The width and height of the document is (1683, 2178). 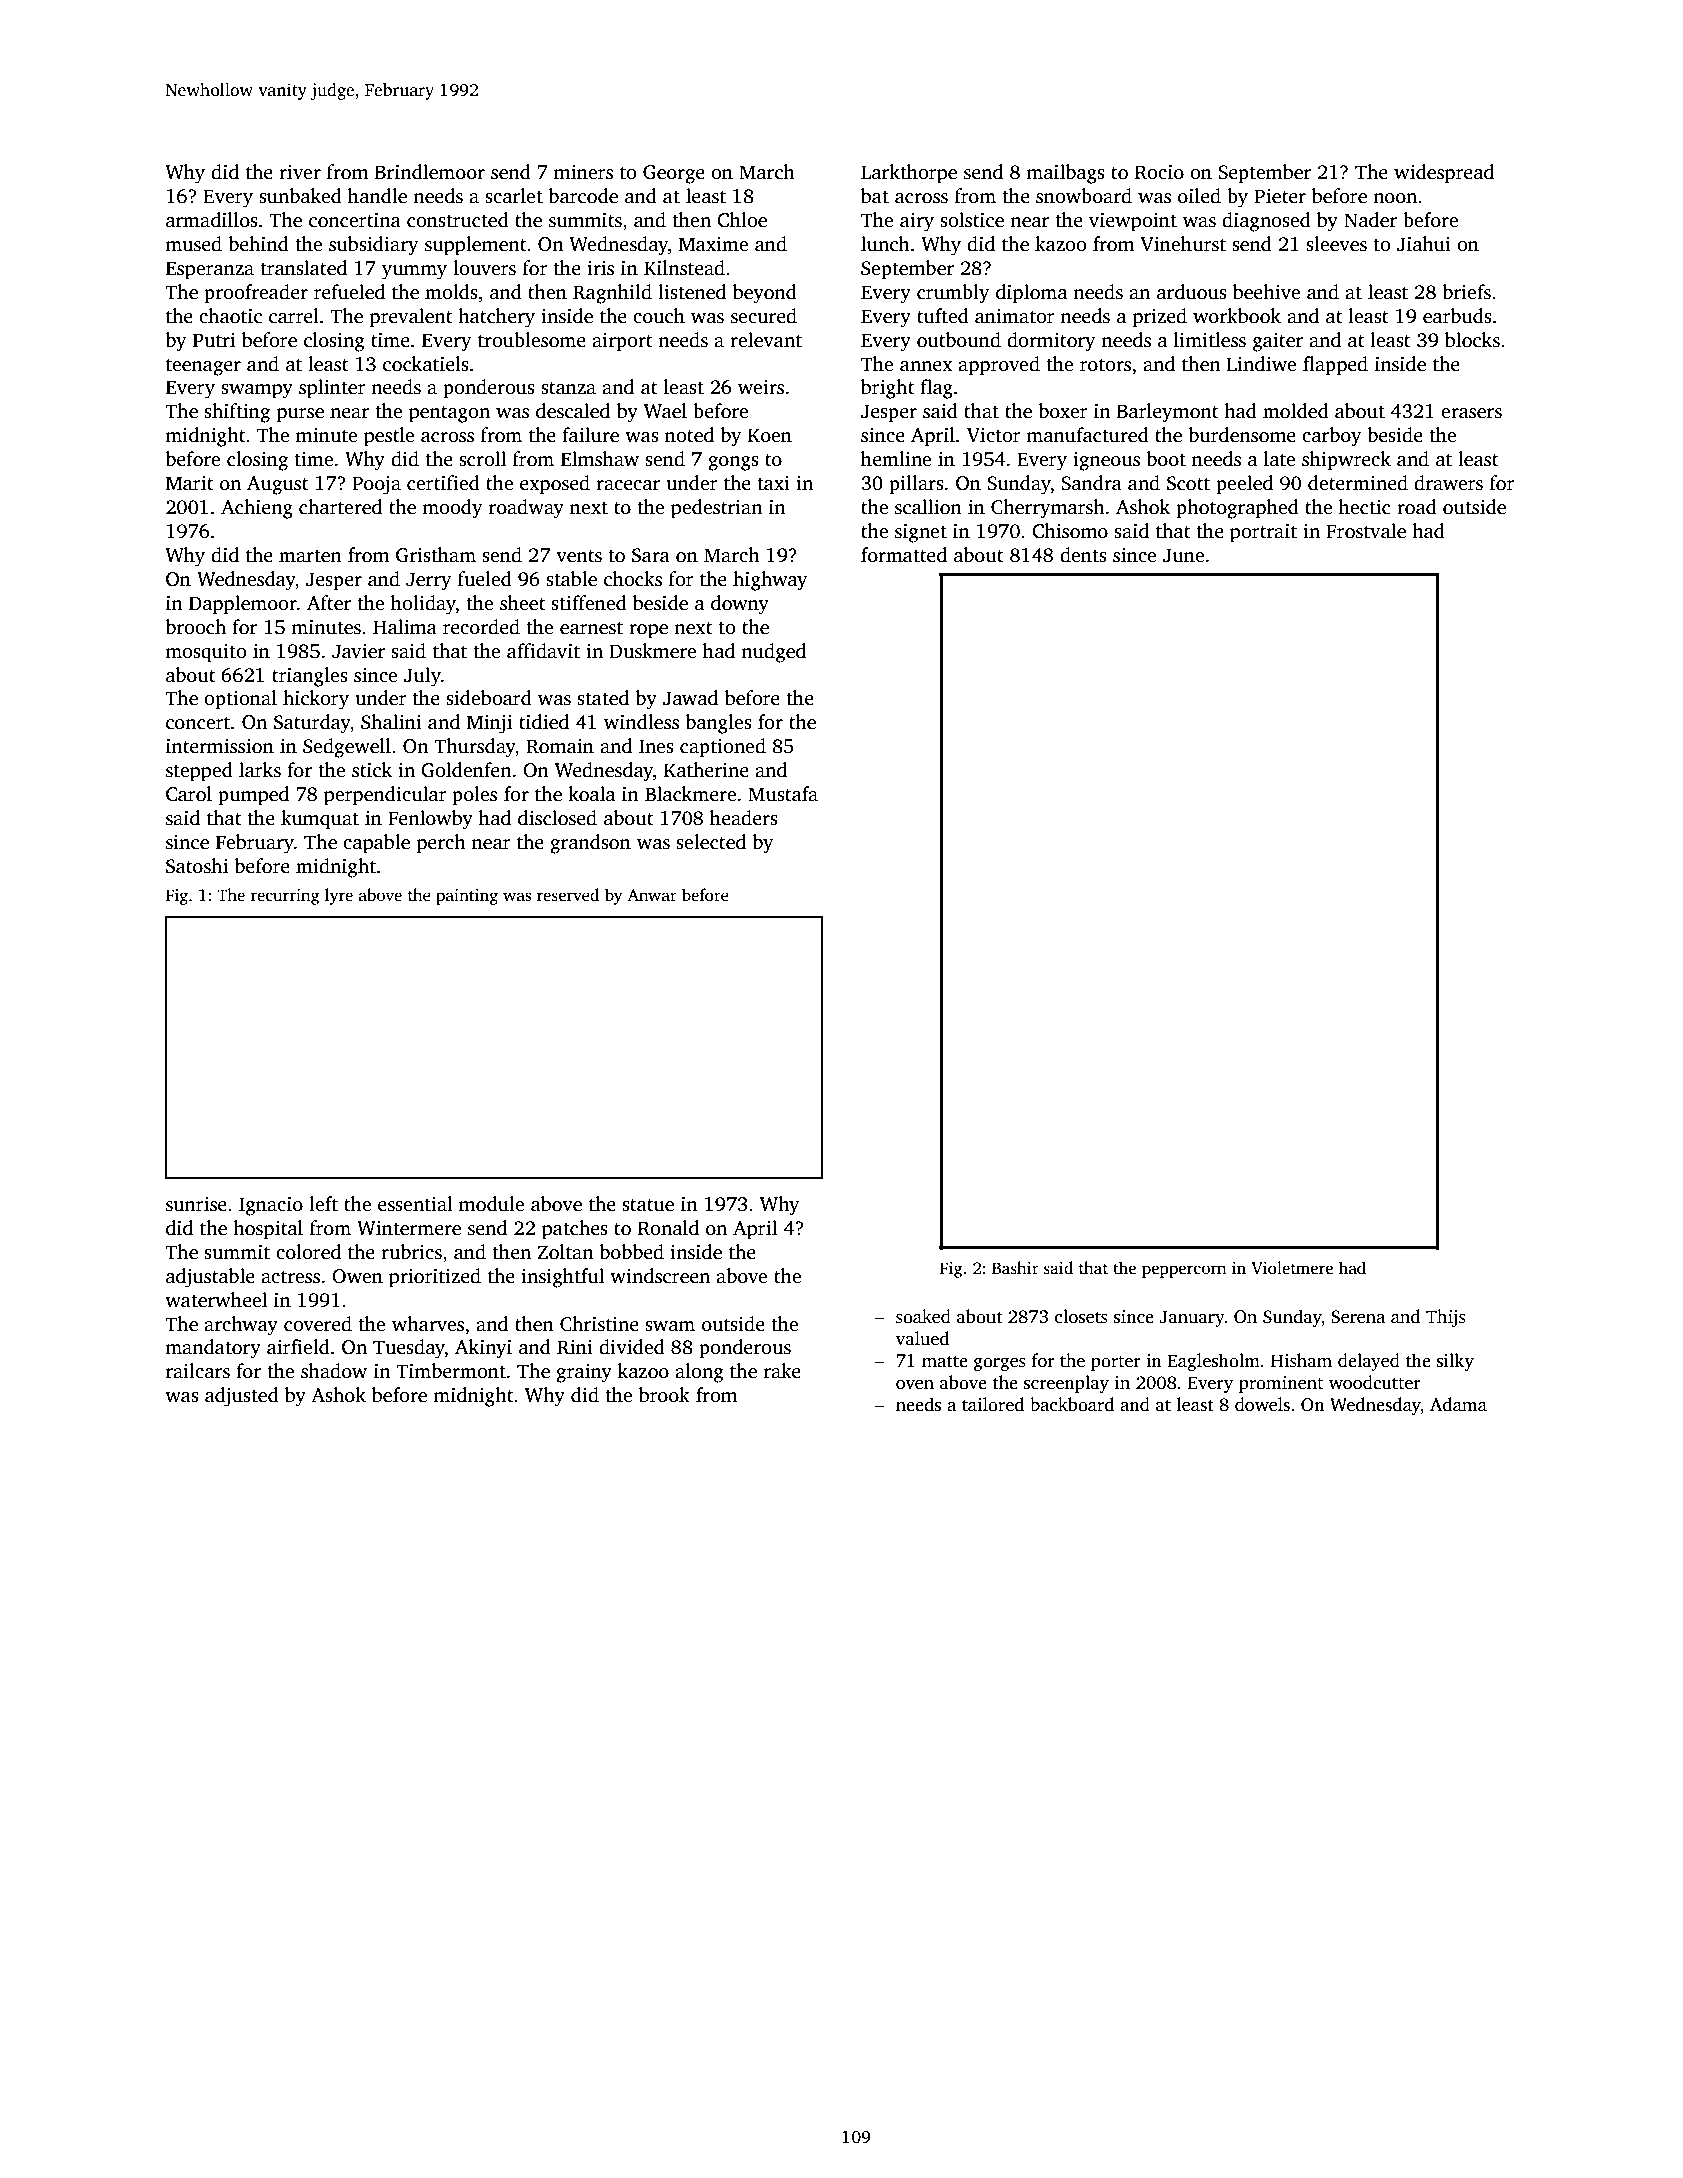 What do you see at coordinates (652, 895) in the document?
I see `Anwar` at bounding box center [652, 895].
